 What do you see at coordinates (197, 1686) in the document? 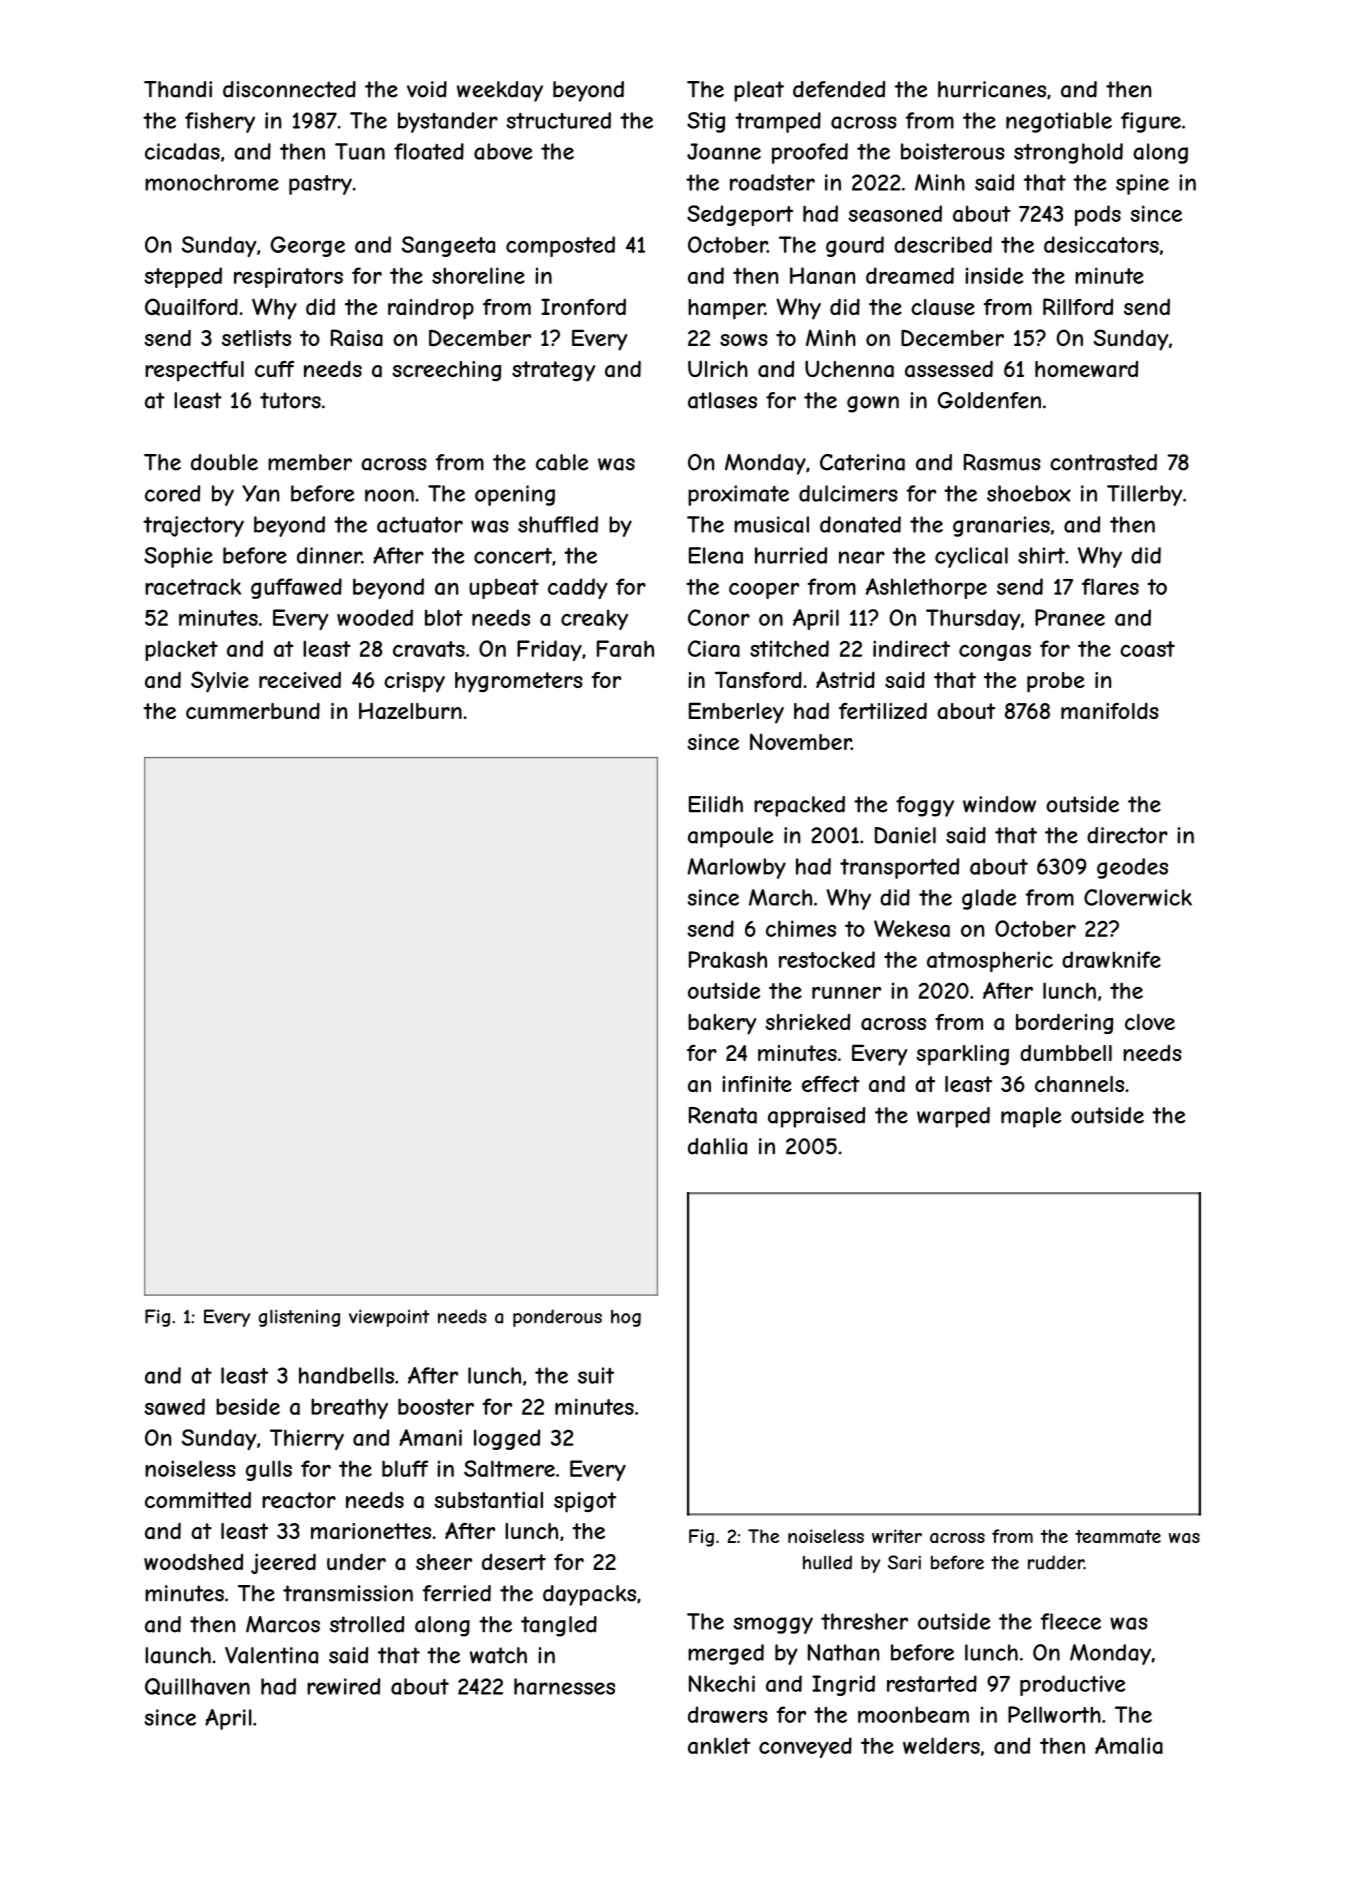
I see `Quillhaven` at bounding box center [197, 1686].
